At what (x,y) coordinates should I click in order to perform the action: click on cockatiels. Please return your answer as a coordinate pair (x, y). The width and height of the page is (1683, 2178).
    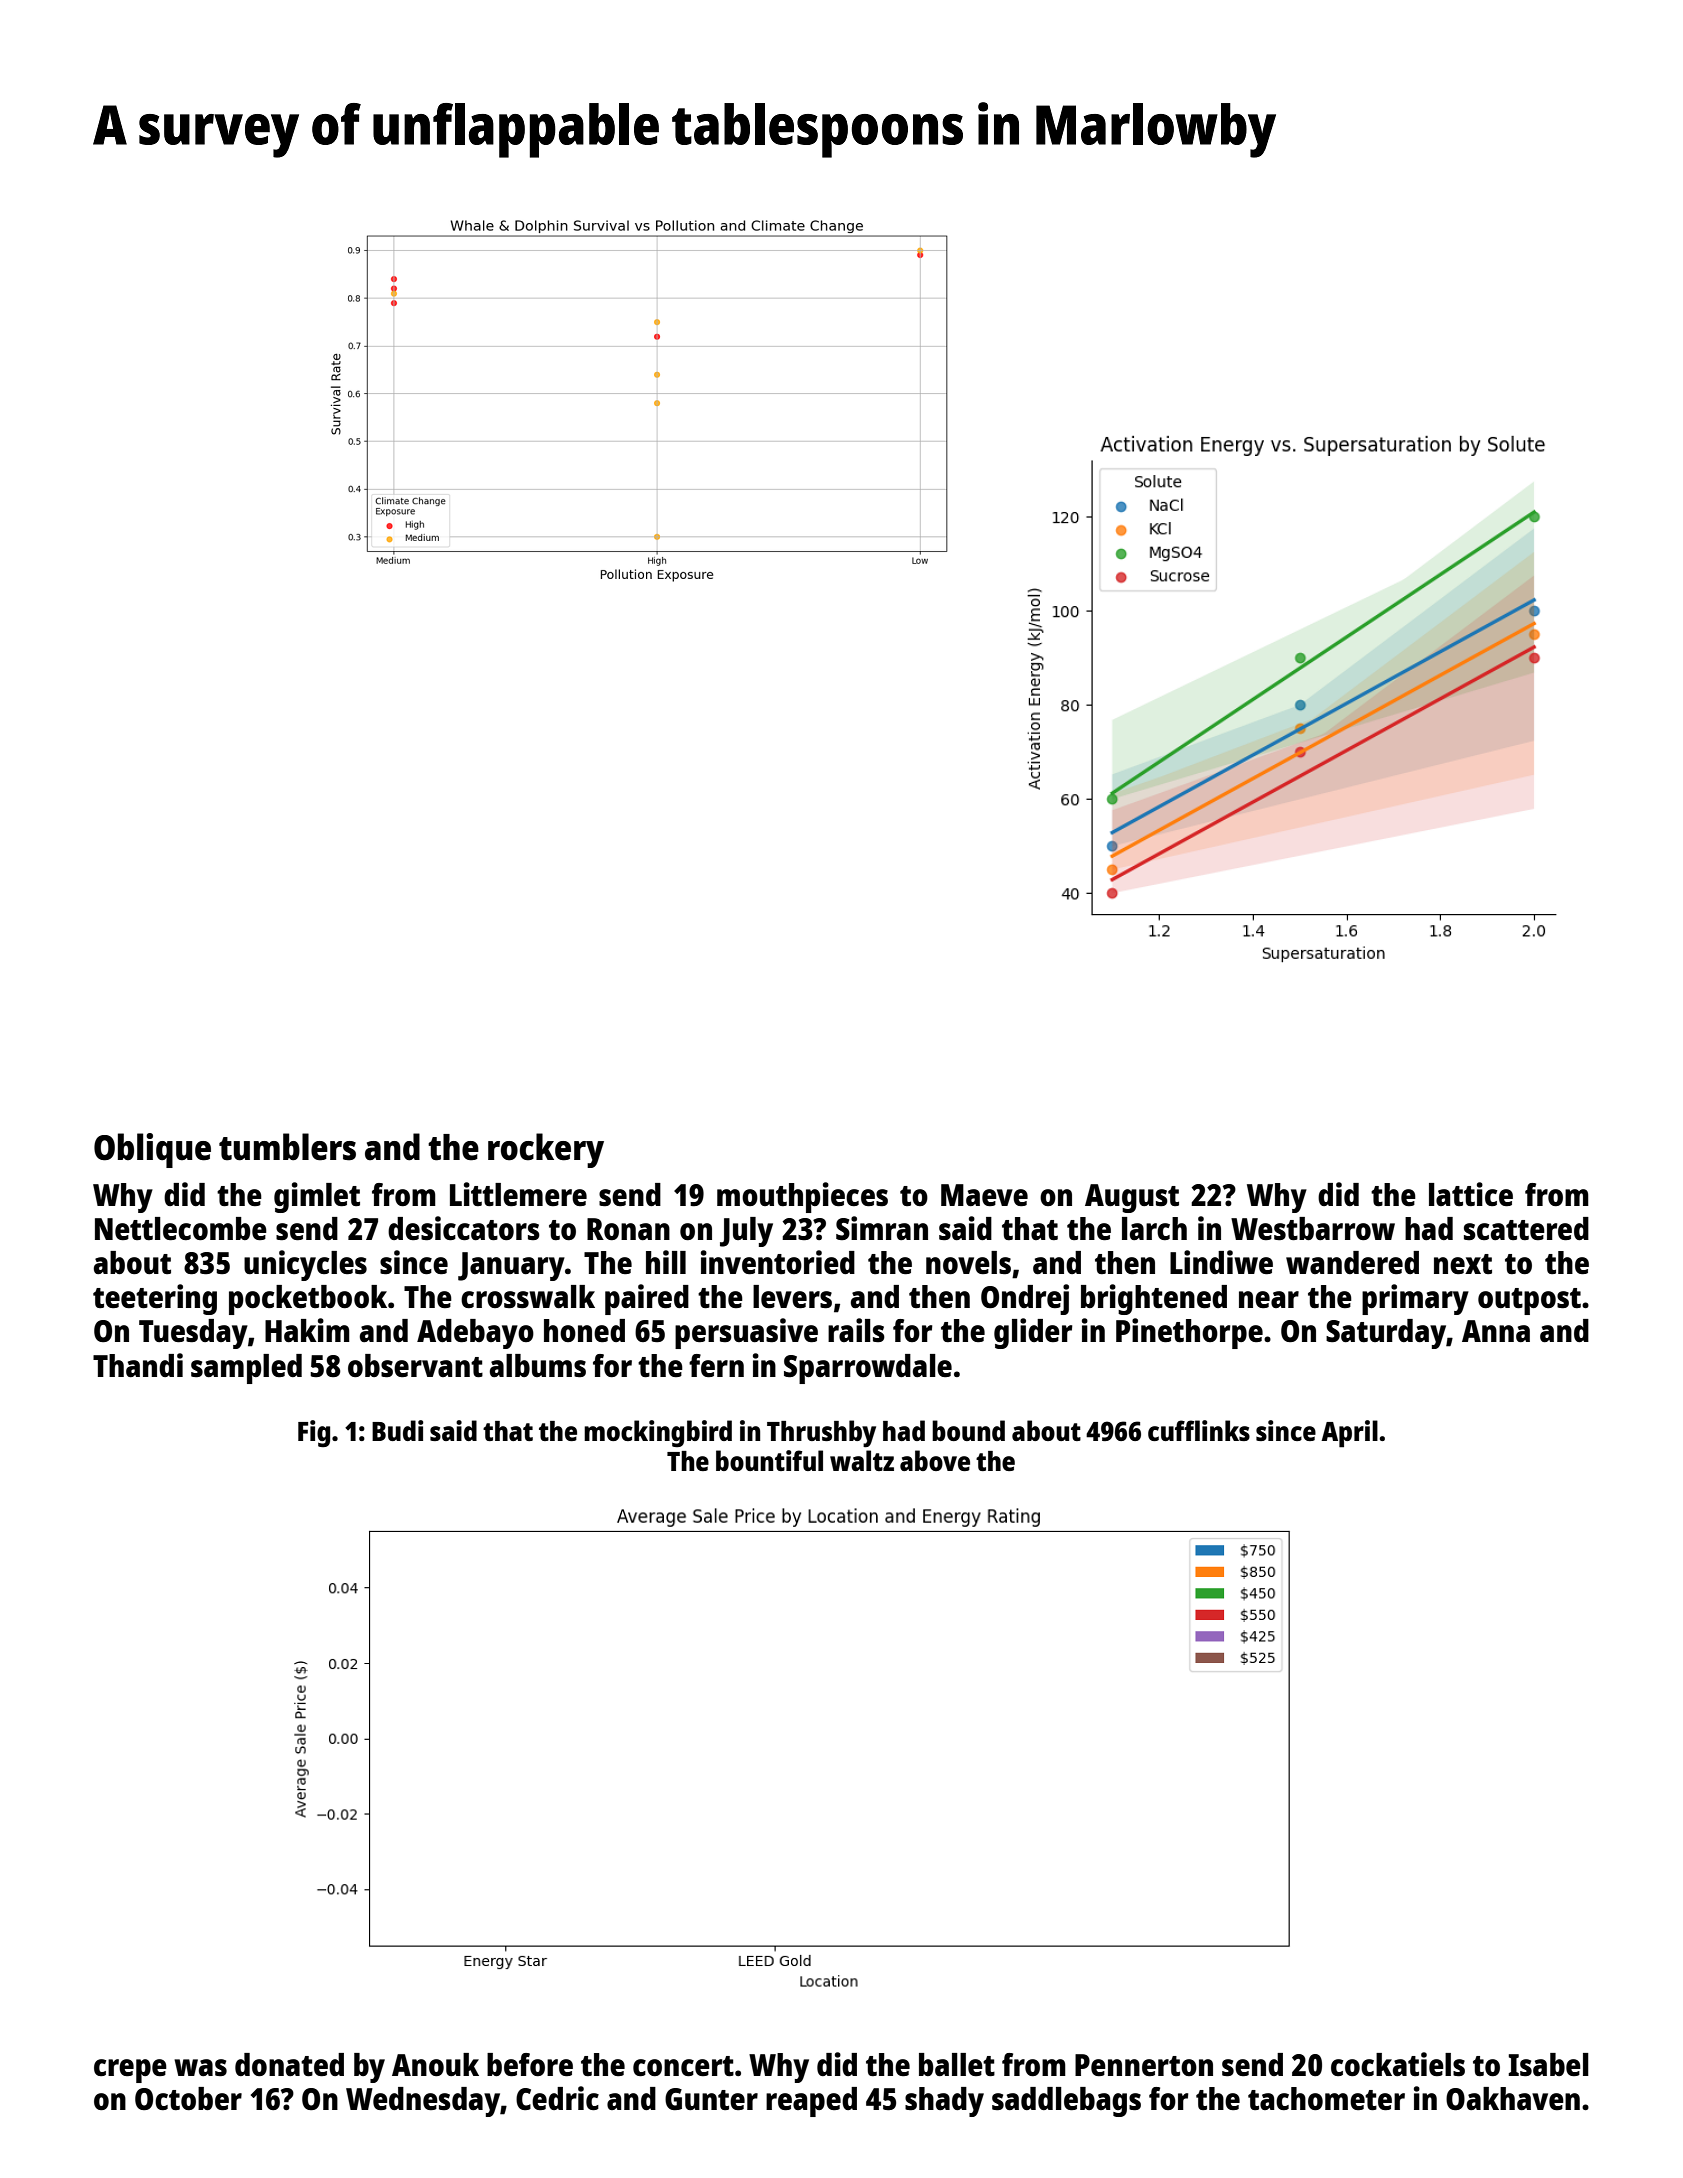
    Looking at the image, I should click on (1398, 2064).
